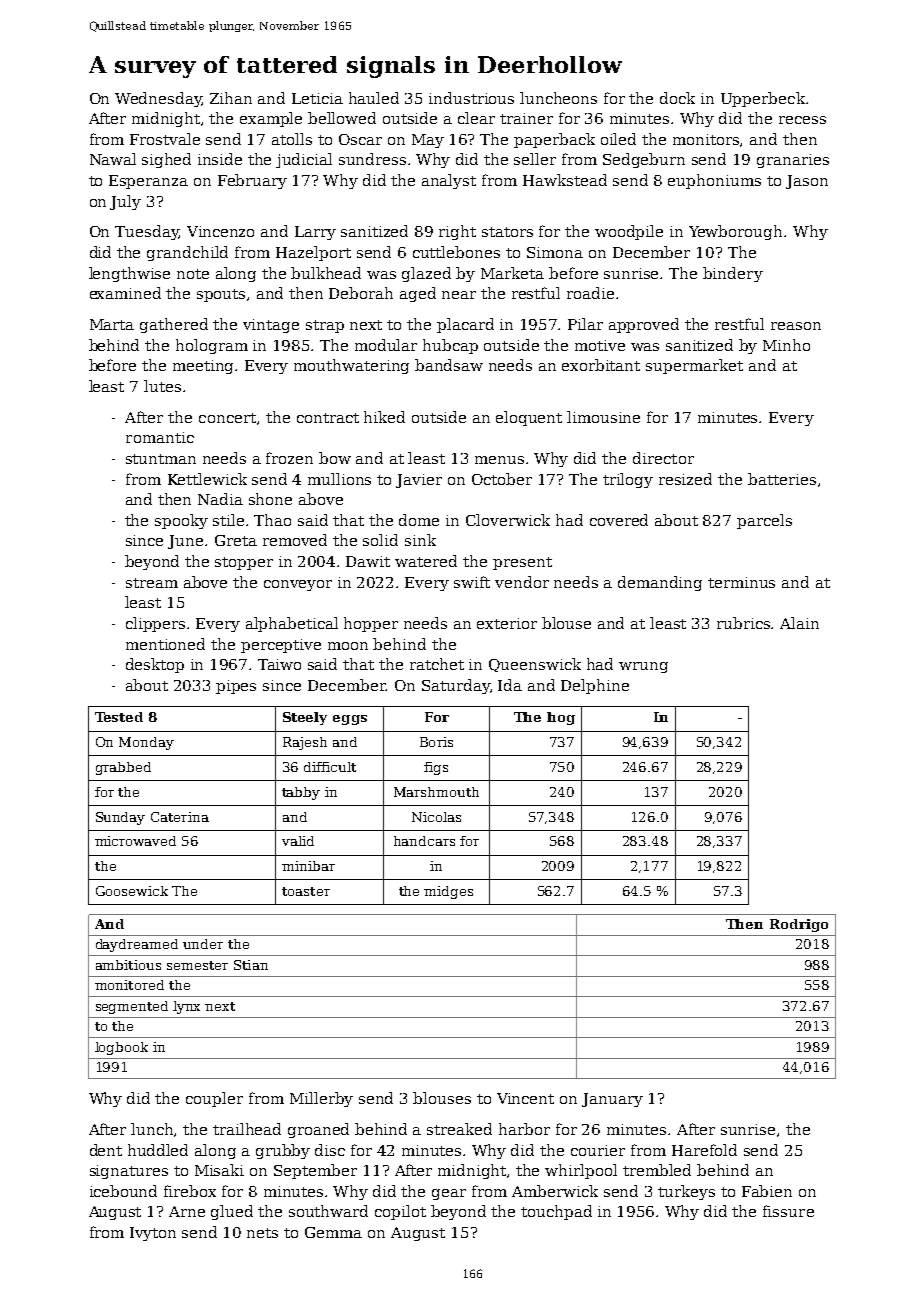  What do you see at coordinates (555, 252) in the image?
I see `Simona` at bounding box center [555, 252].
